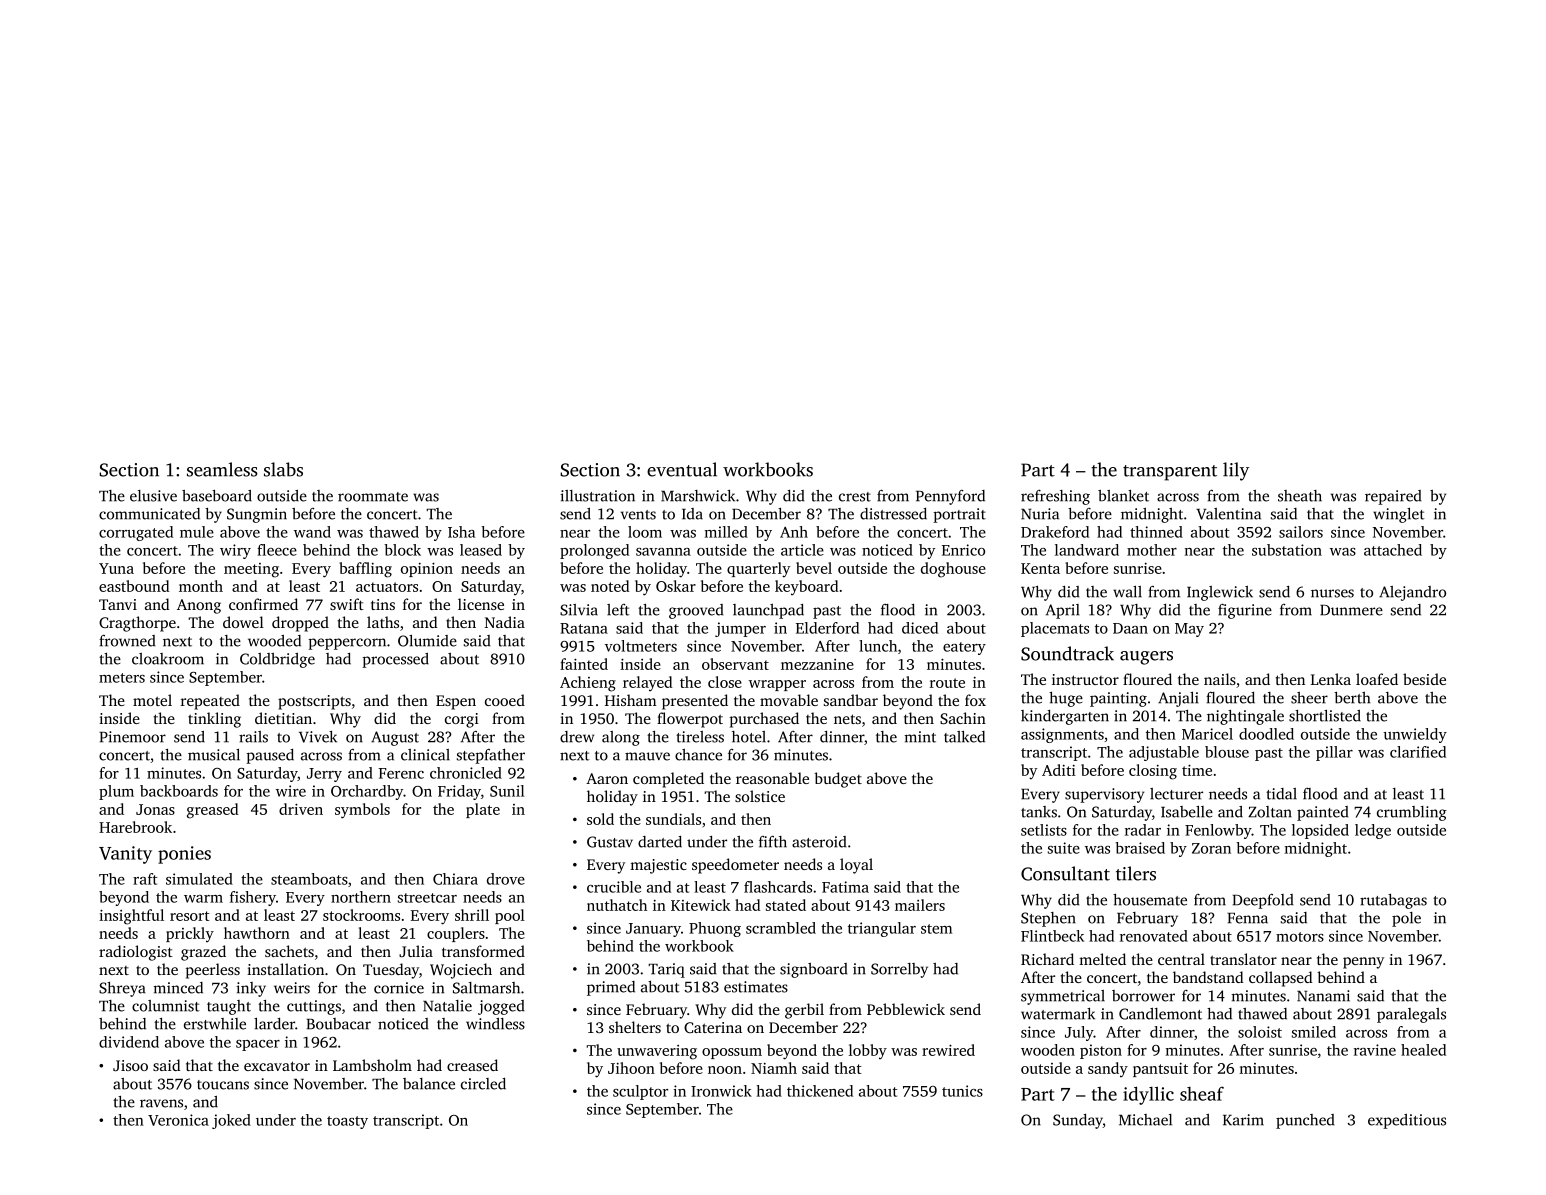 The width and height of the screenshot is (1546, 1195). I want to click on Vanity, so click(125, 855).
